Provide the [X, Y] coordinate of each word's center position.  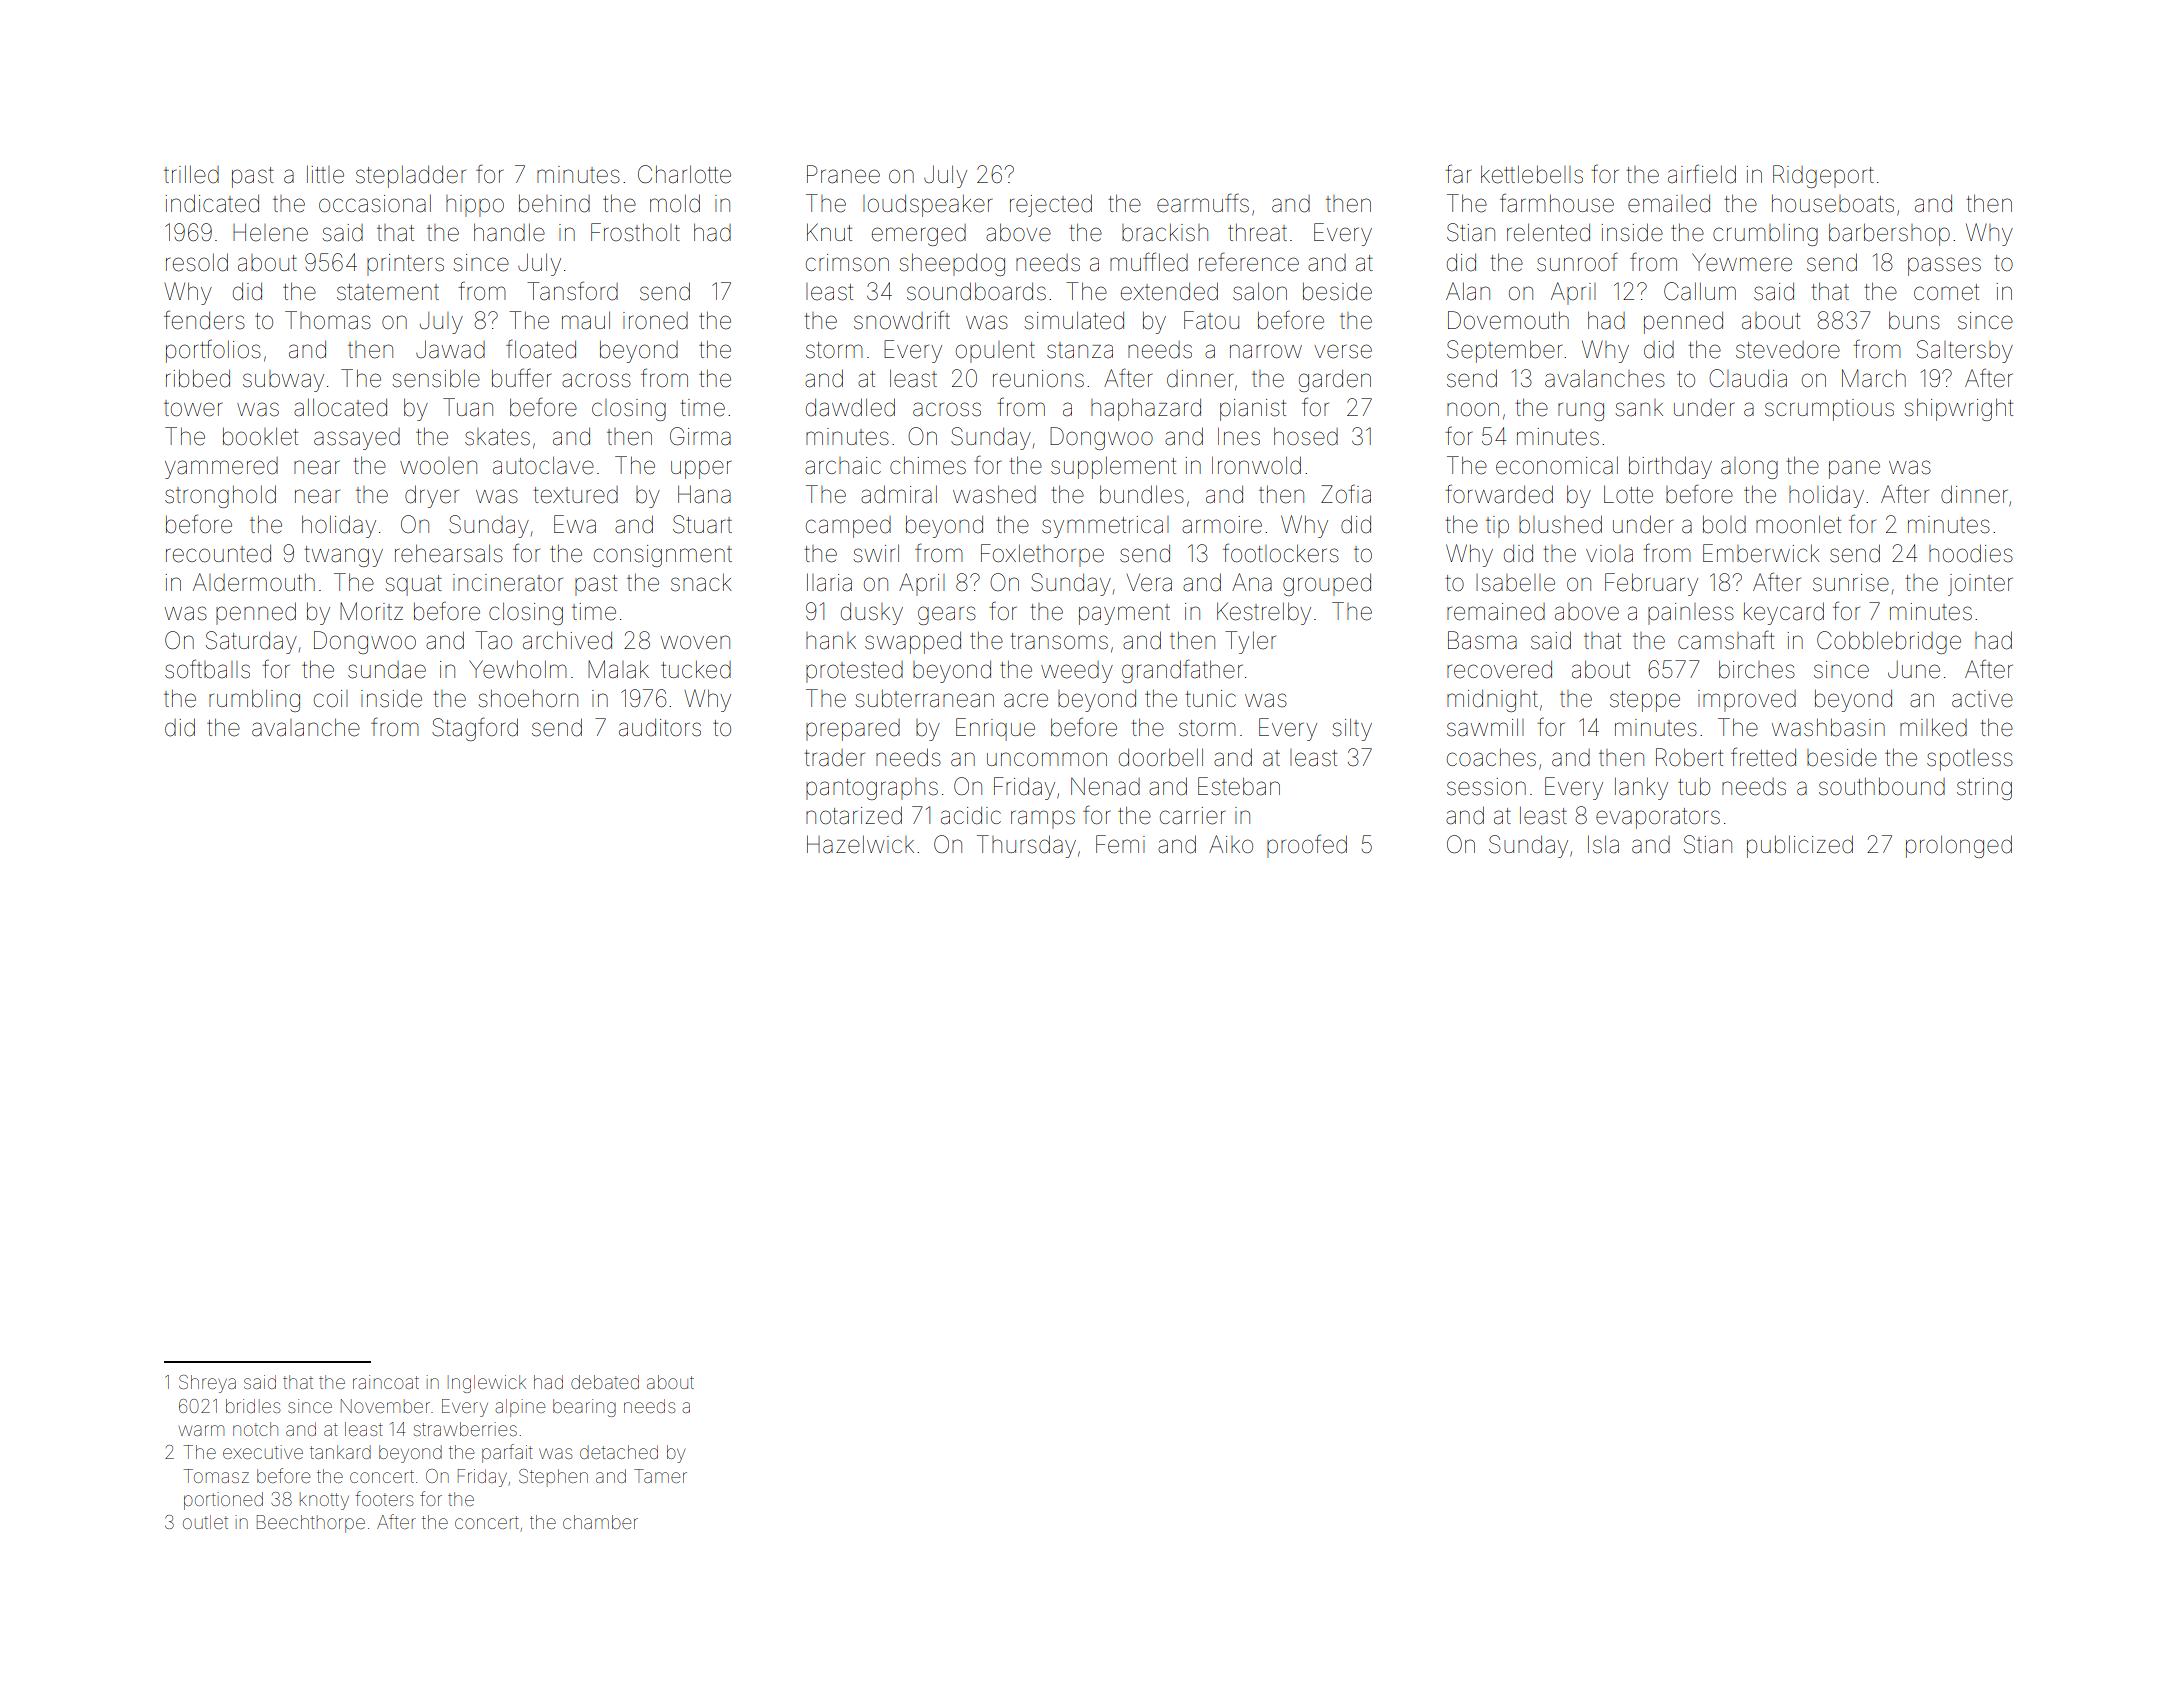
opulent [995, 352]
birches [1757, 669]
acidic [971, 816]
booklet [260, 436]
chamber [600, 1522]
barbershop [1889, 234]
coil [331, 699]
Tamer [660, 1476]
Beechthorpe [311, 1524]
